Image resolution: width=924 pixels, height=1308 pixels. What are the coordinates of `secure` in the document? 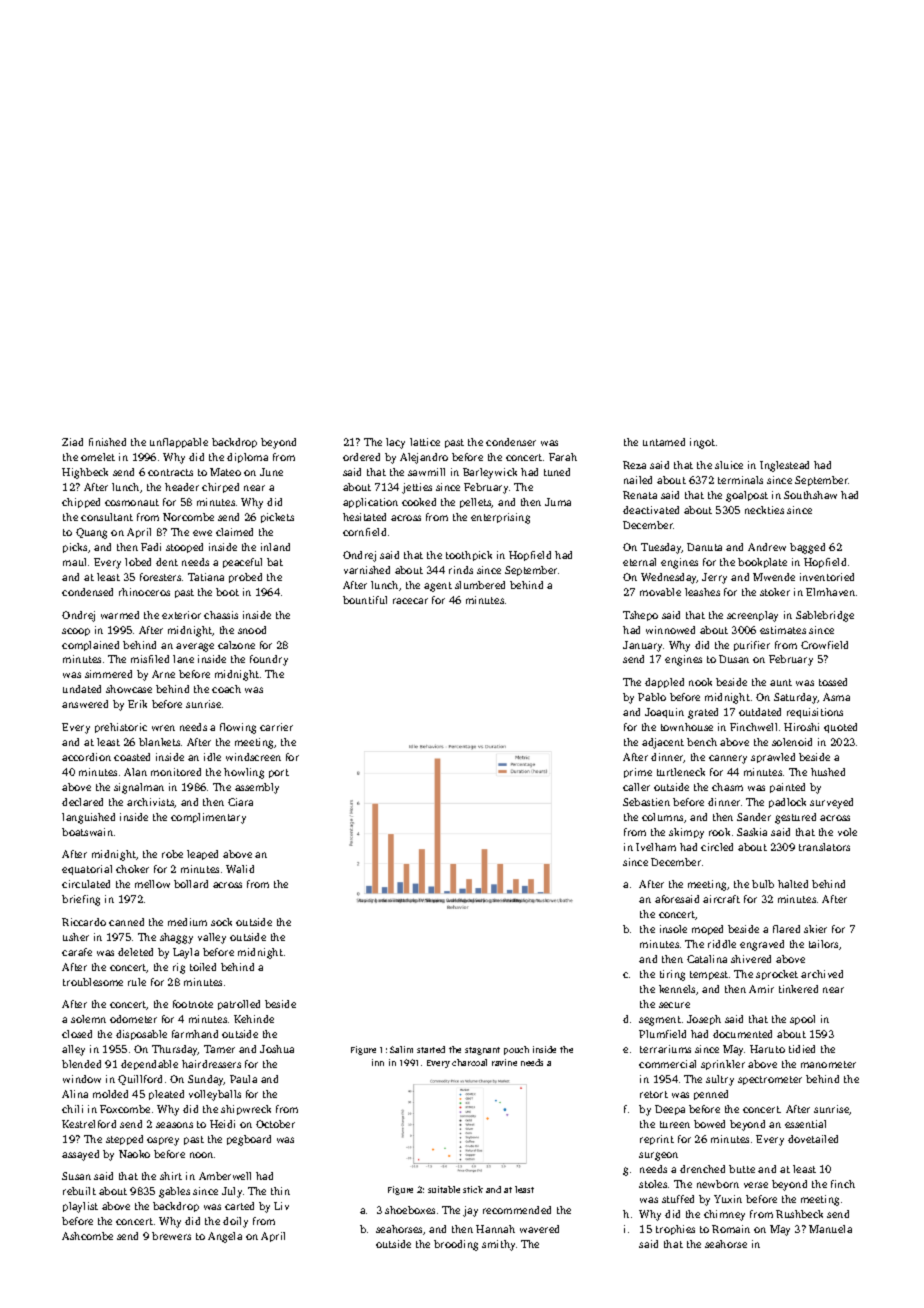 It's located at (674, 1005).
